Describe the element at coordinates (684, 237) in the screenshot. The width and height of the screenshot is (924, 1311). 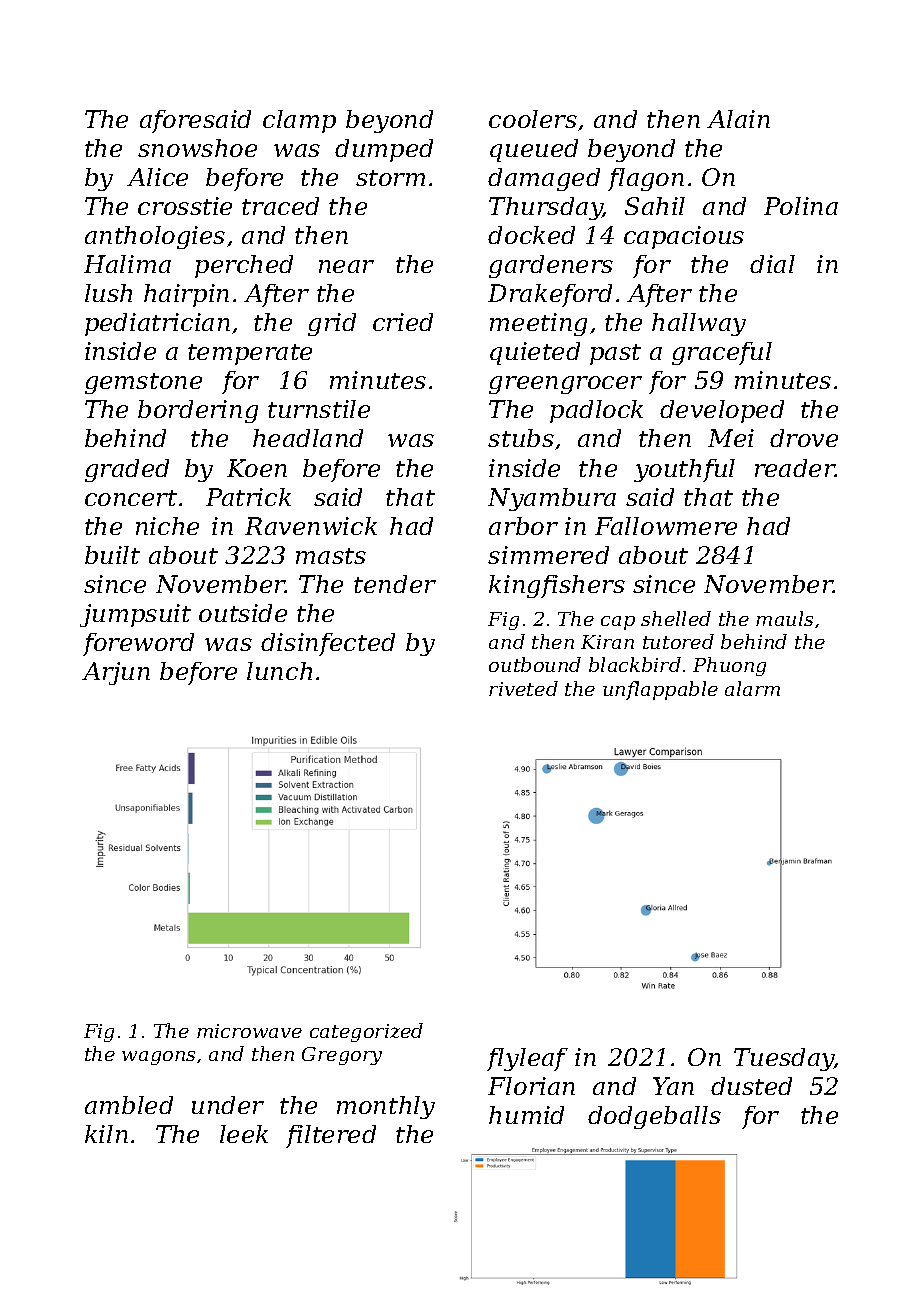
I see `capacious` at that location.
